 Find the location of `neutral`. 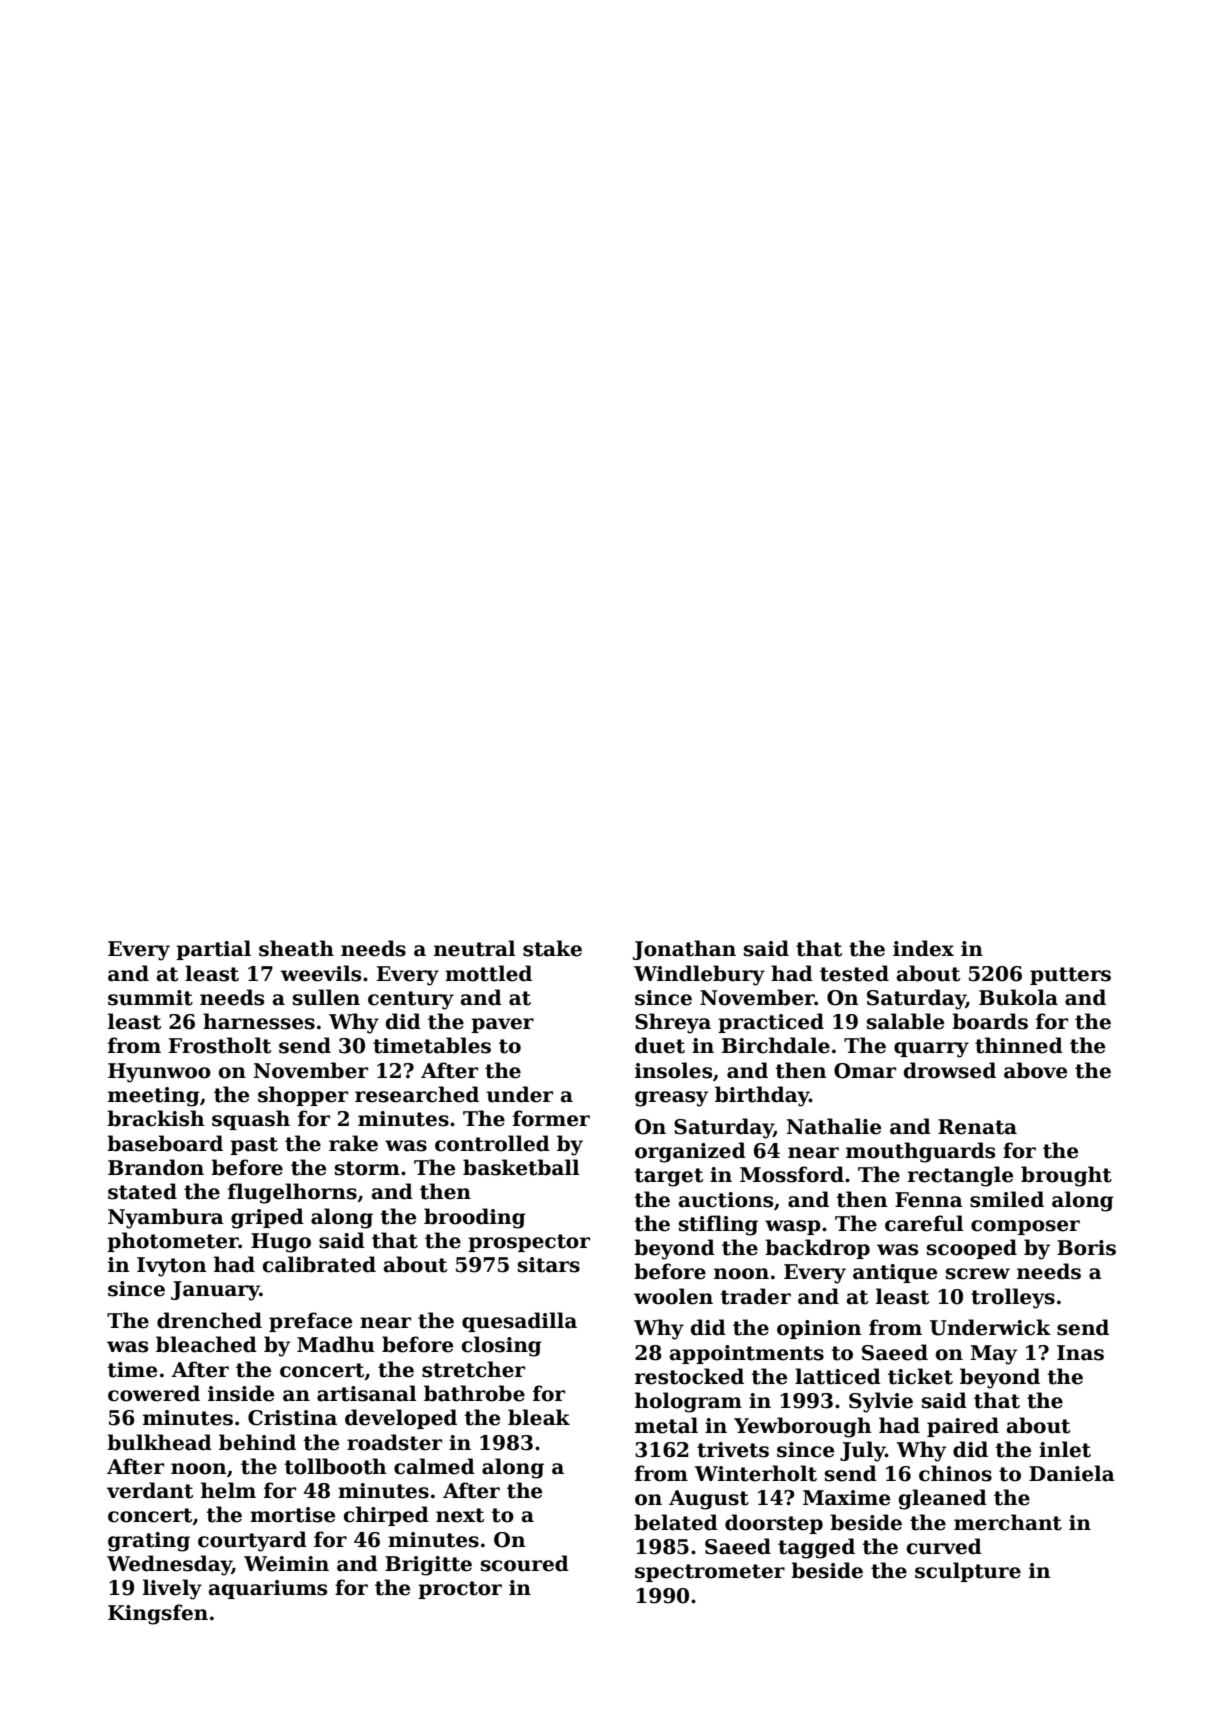

neutral is located at coordinates (474, 948).
